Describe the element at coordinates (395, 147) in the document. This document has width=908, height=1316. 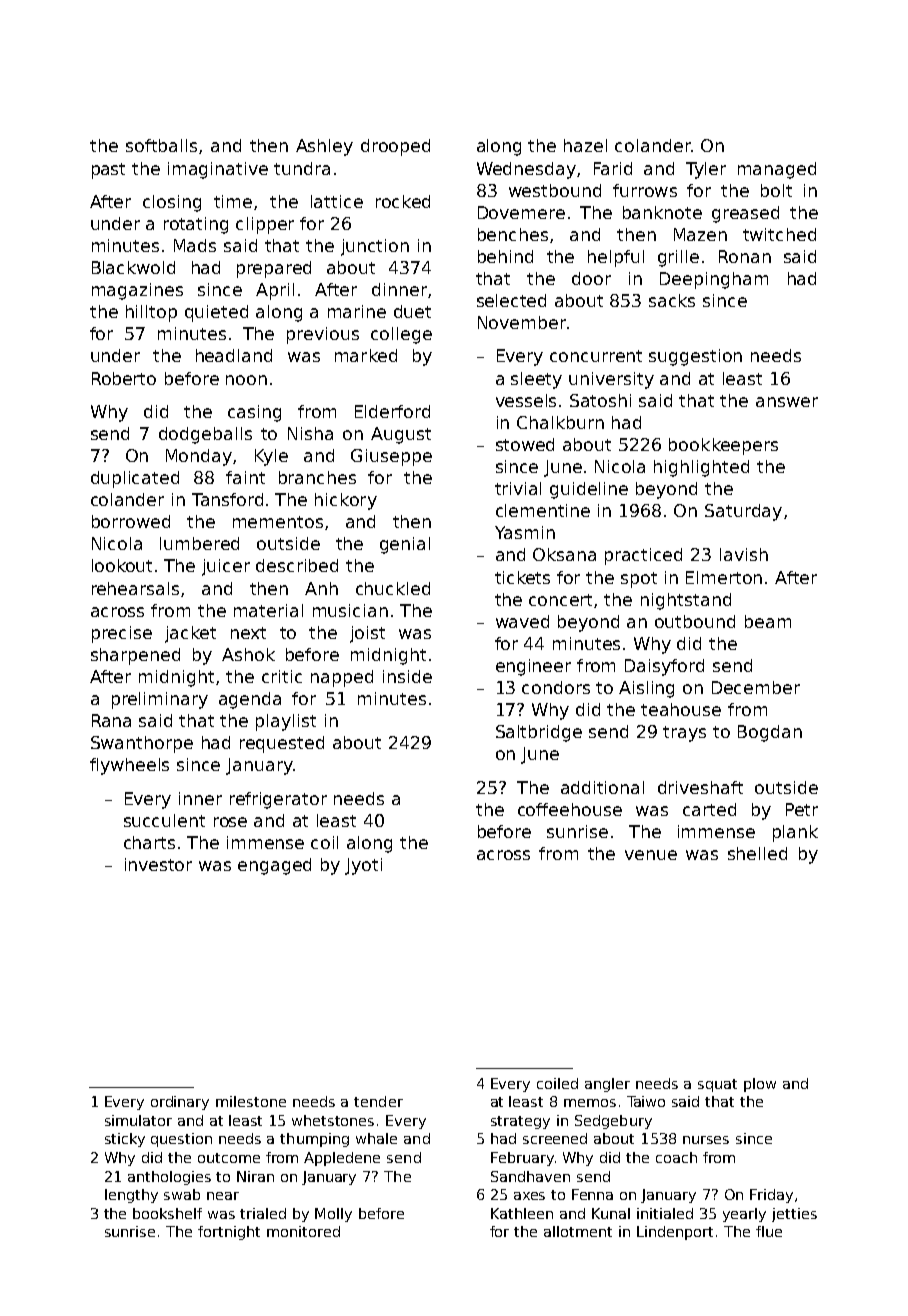
I see `drooped` at that location.
